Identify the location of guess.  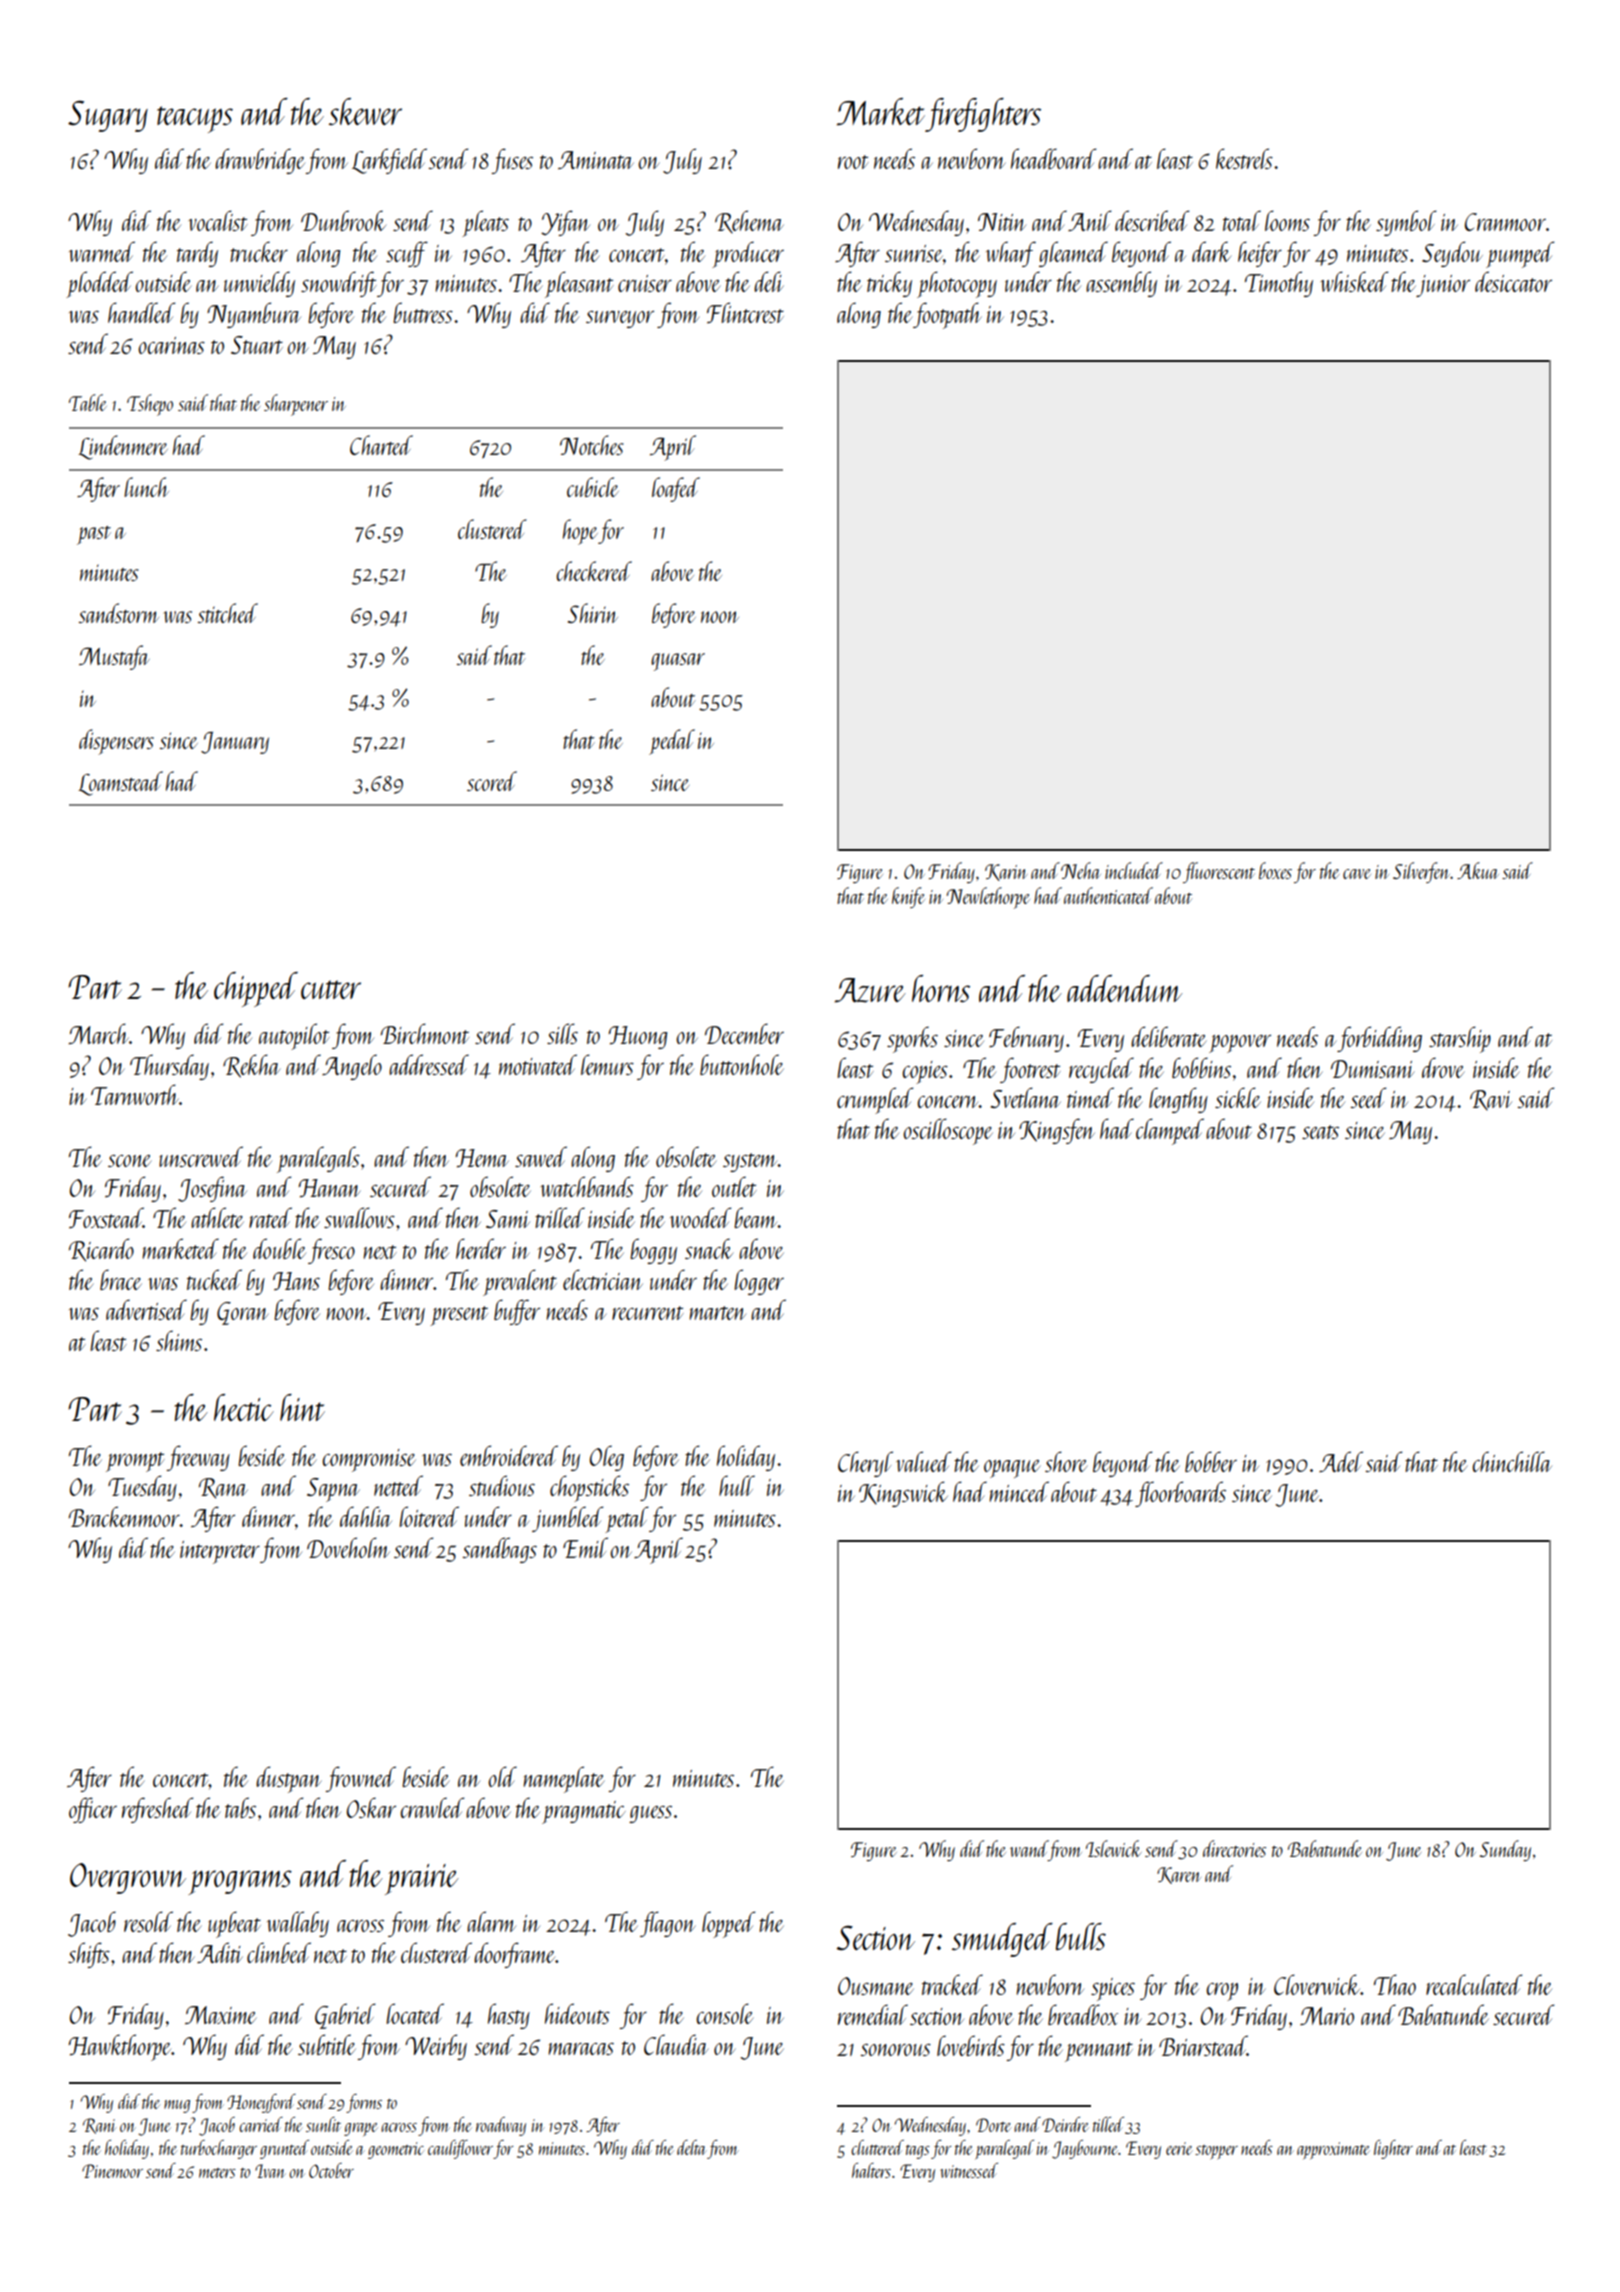
(650, 1814).
